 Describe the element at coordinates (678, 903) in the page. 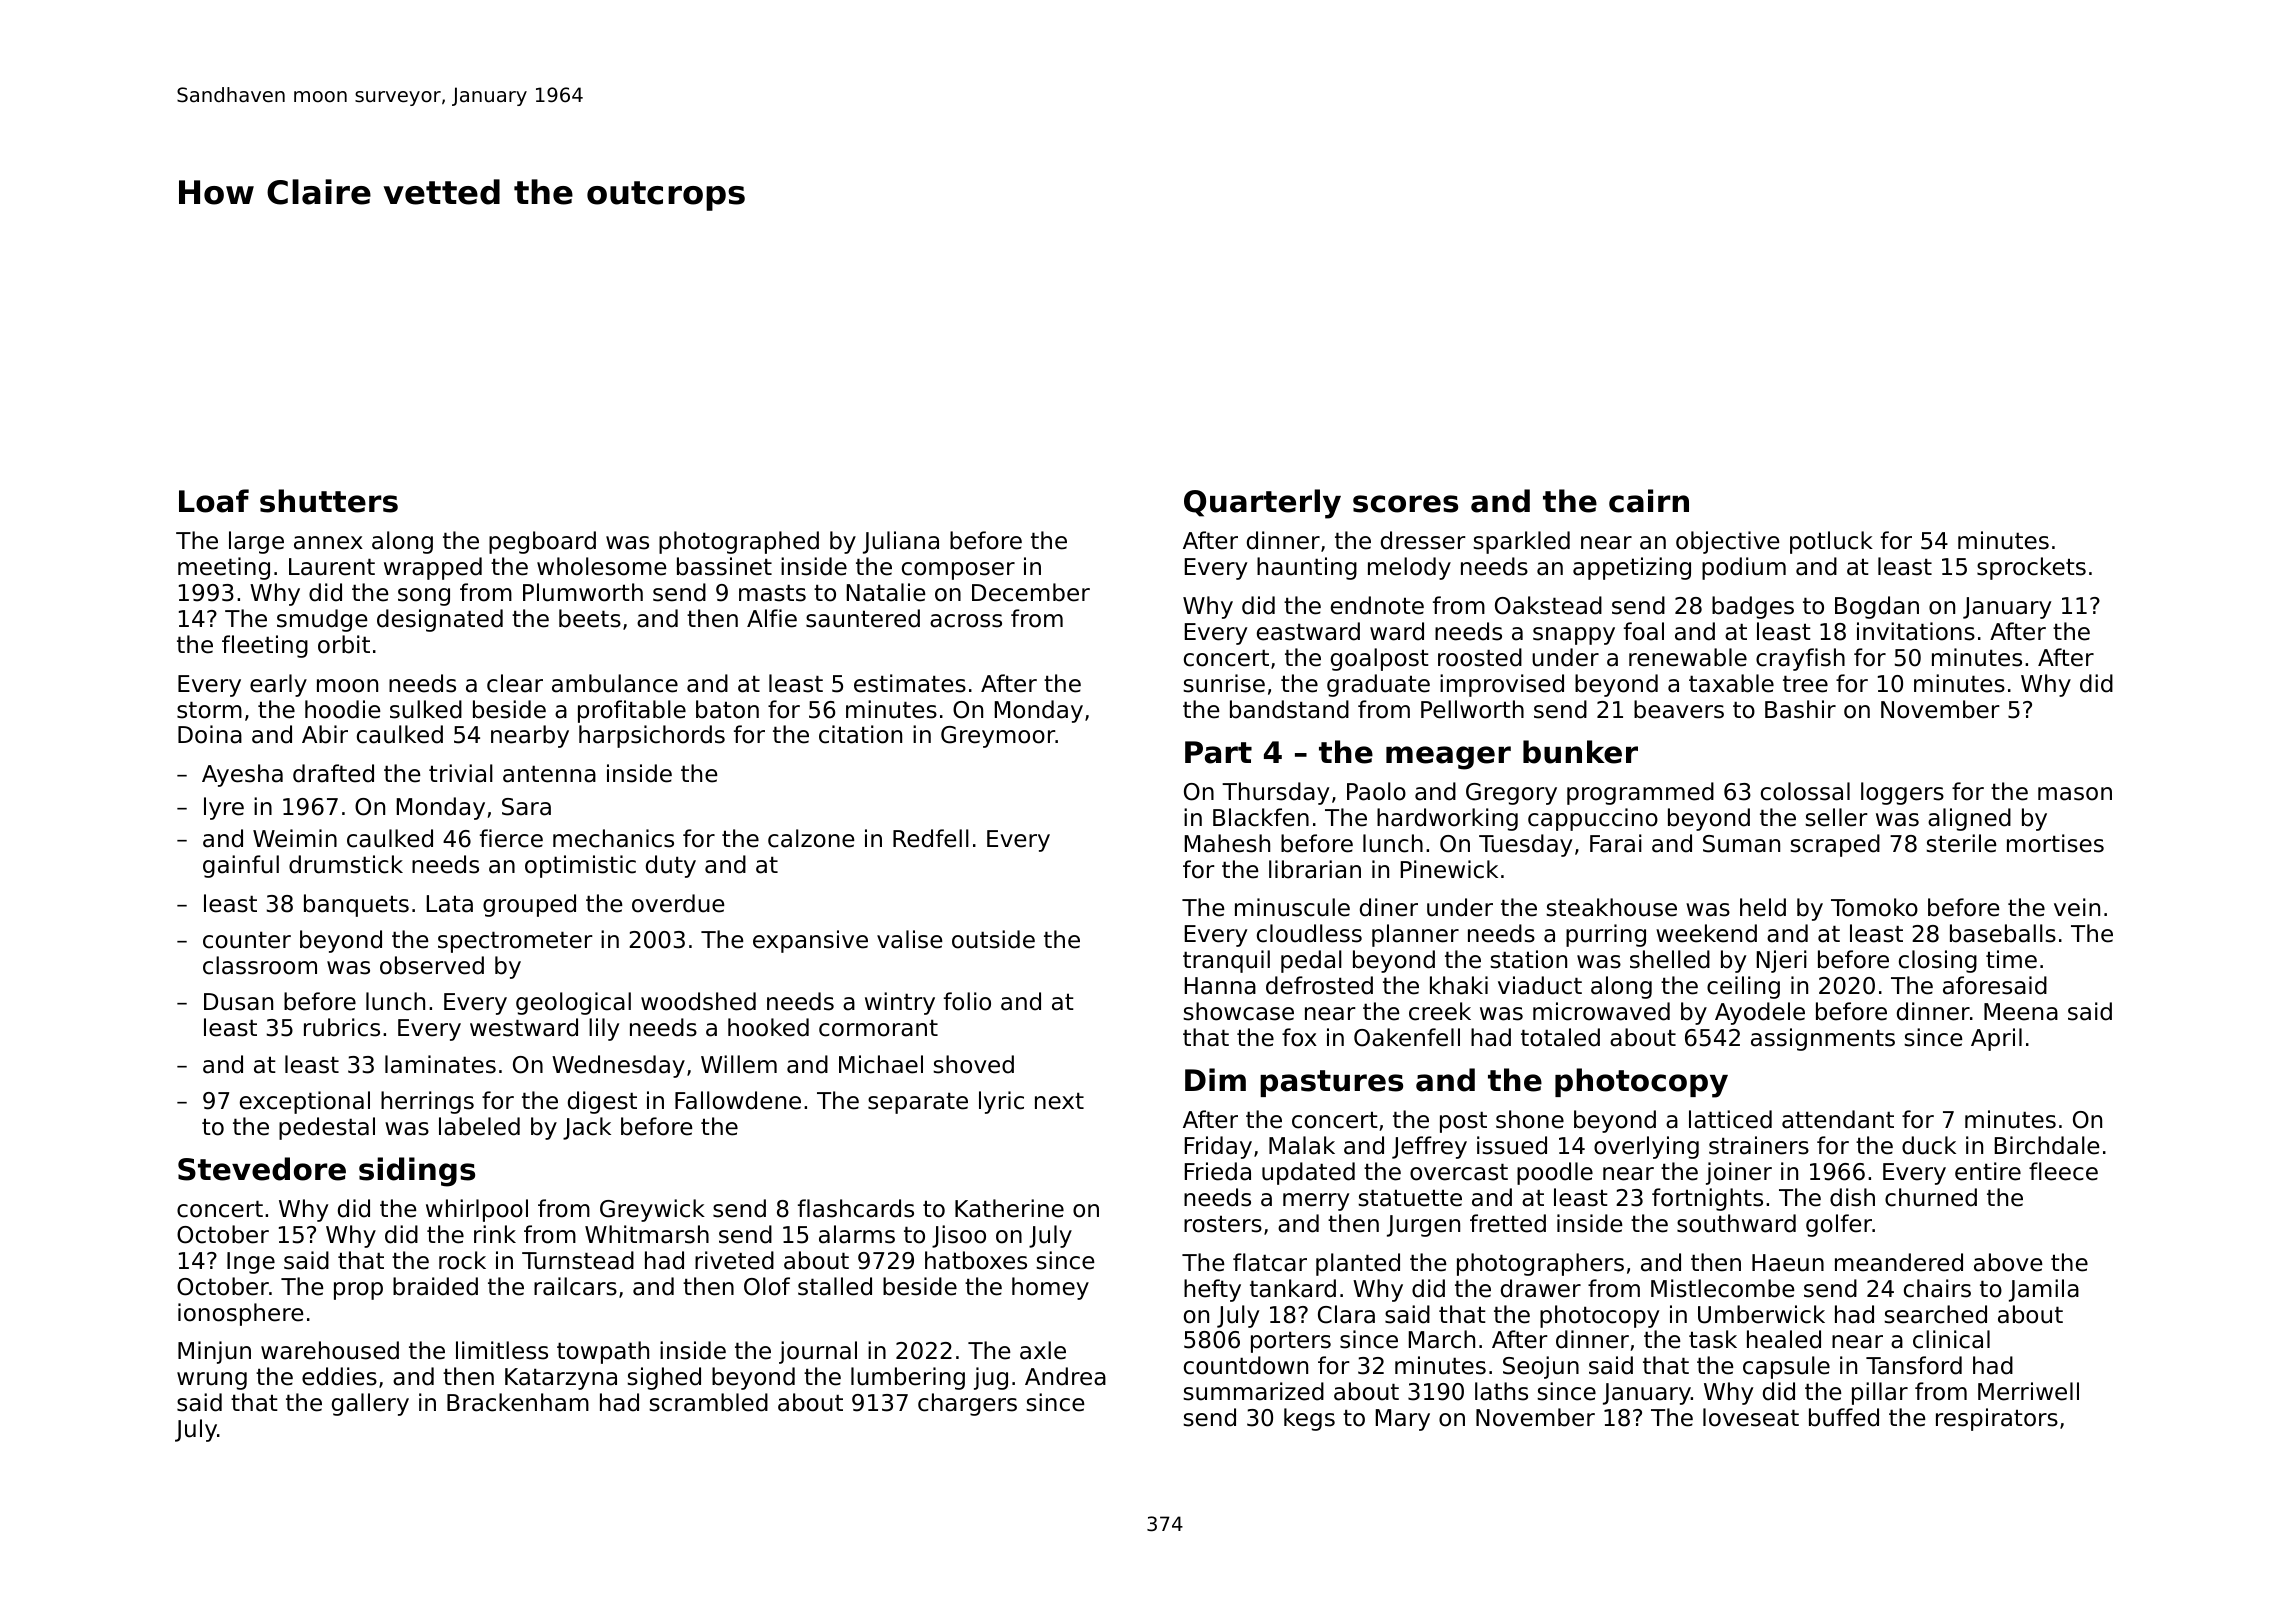

I see `overdue` at that location.
